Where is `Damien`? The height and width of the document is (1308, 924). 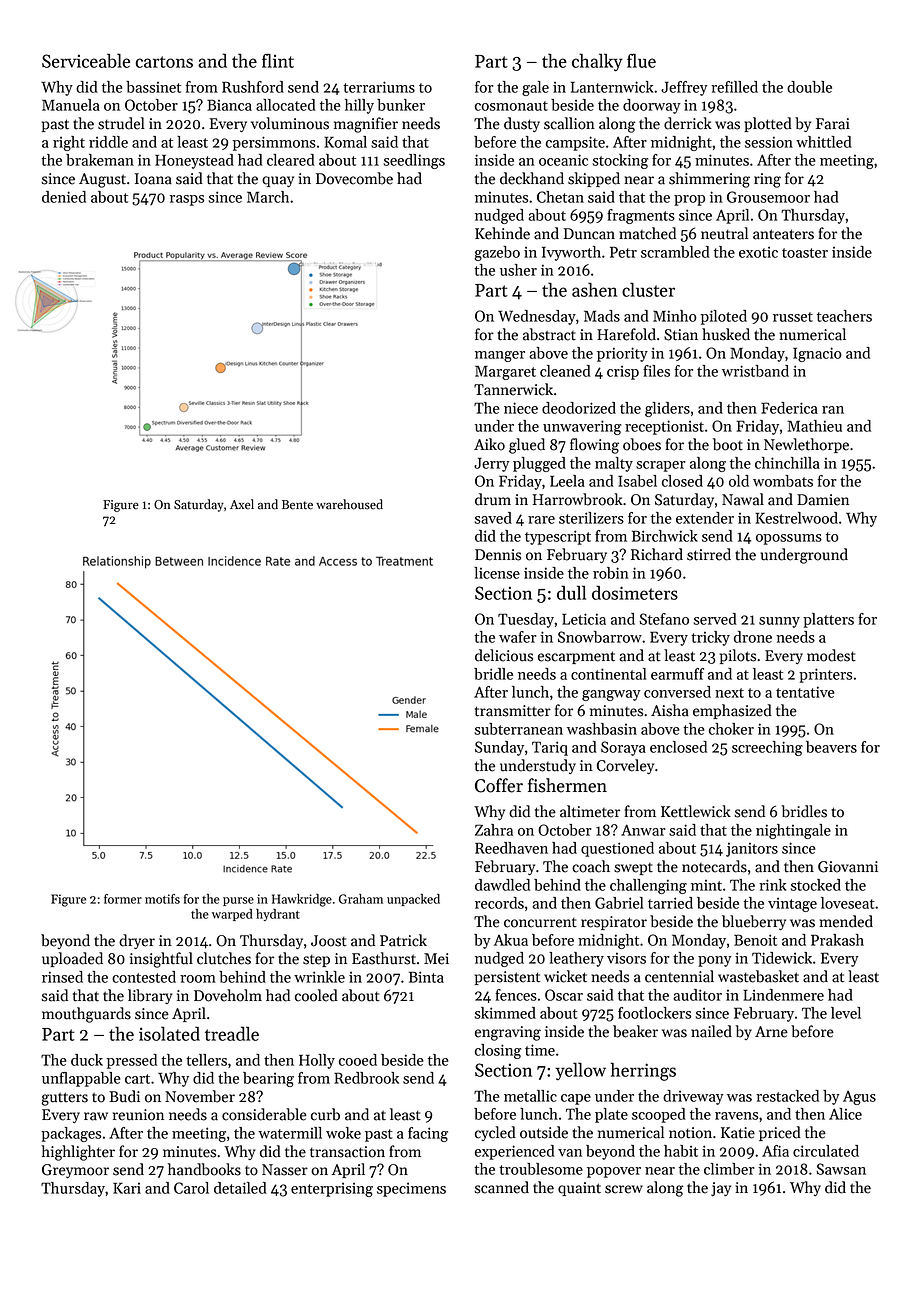 Damien is located at coordinates (823, 500).
